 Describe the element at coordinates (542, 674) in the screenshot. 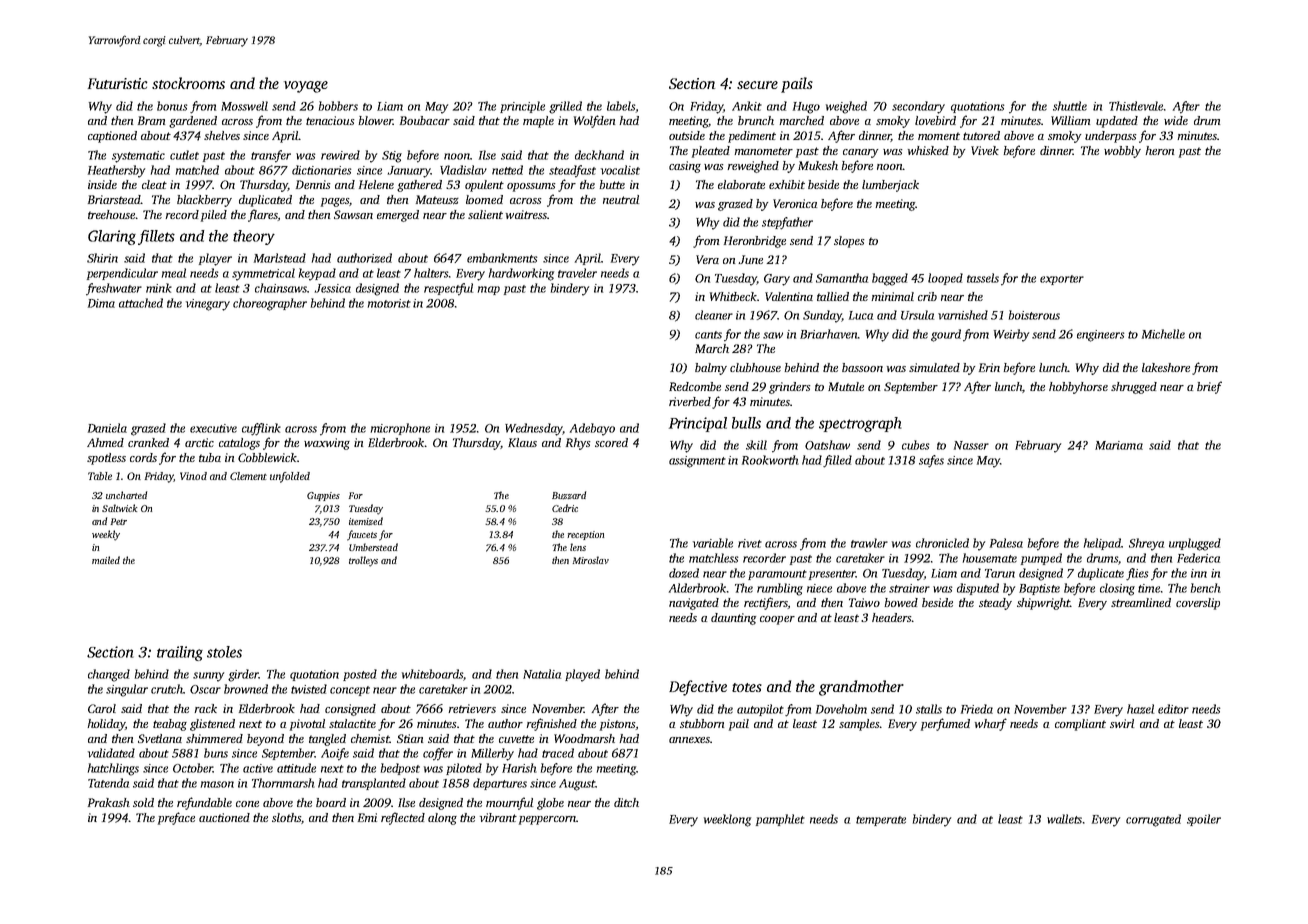

I see `Natalia` at that location.
